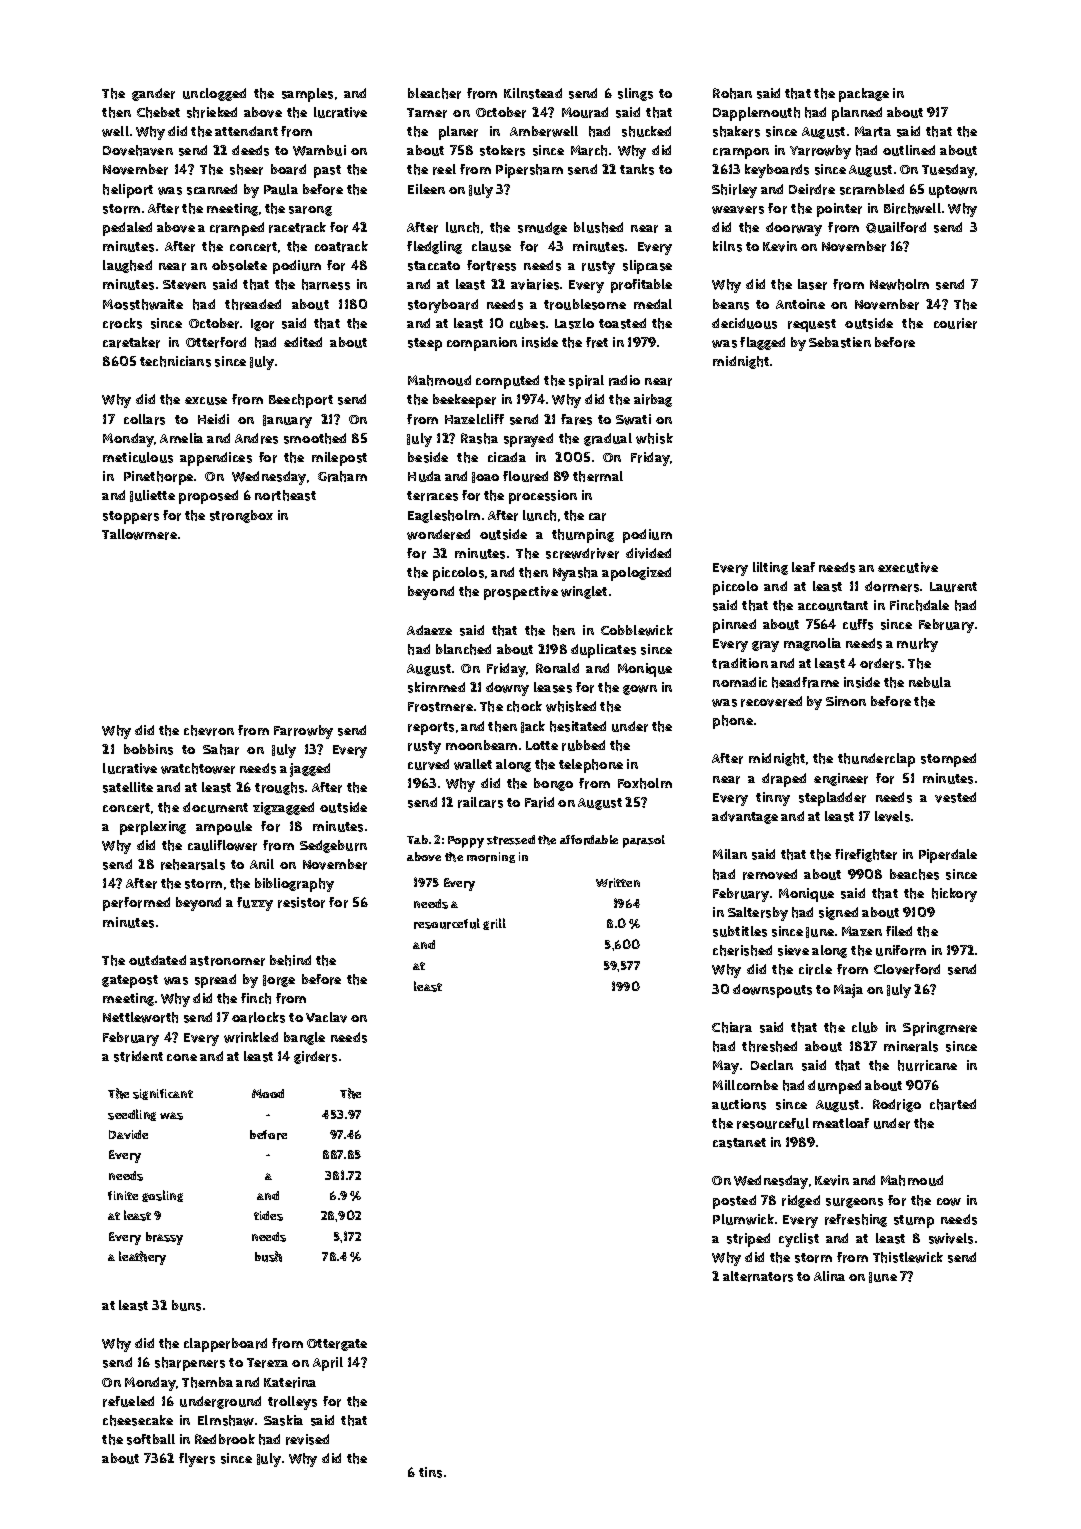 This page has width=1081, height=1529. What do you see at coordinates (832, 799) in the page?
I see `stepladder` at bounding box center [832, 799].
